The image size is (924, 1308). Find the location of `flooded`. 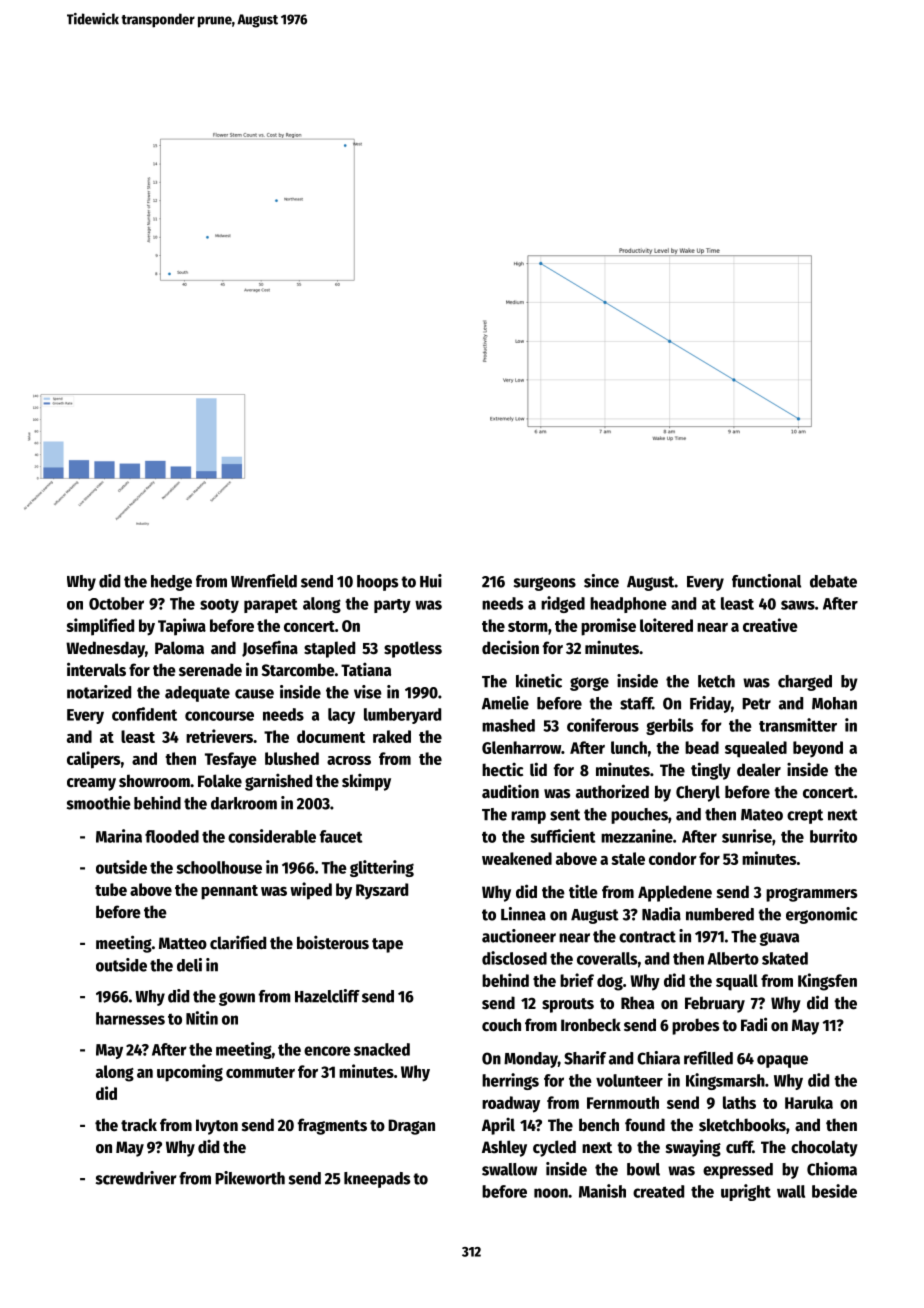

flooded is located at coordinates (172, 836).
